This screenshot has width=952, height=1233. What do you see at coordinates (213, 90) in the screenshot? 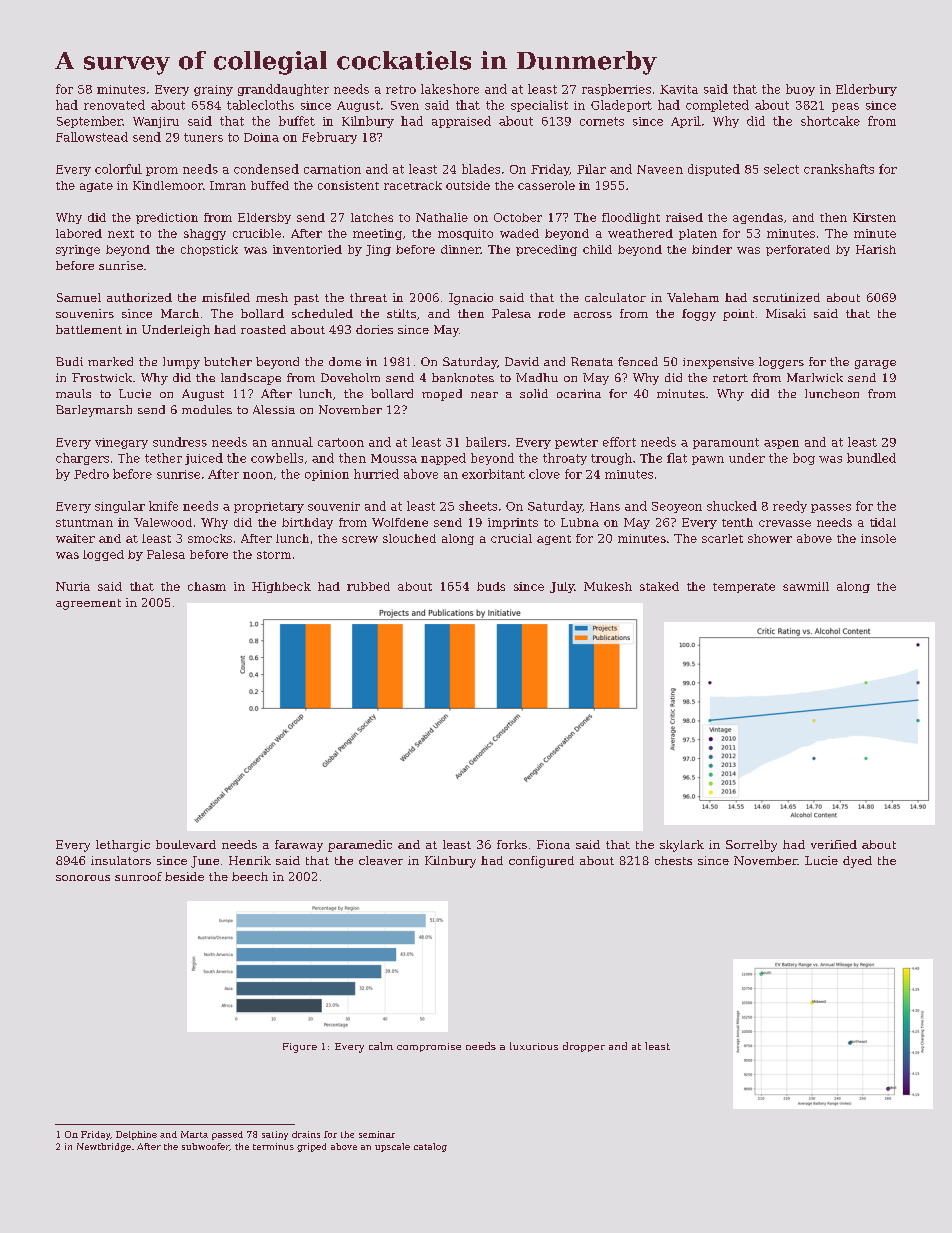
I see `grainy` at bounding box center [213, 90].
